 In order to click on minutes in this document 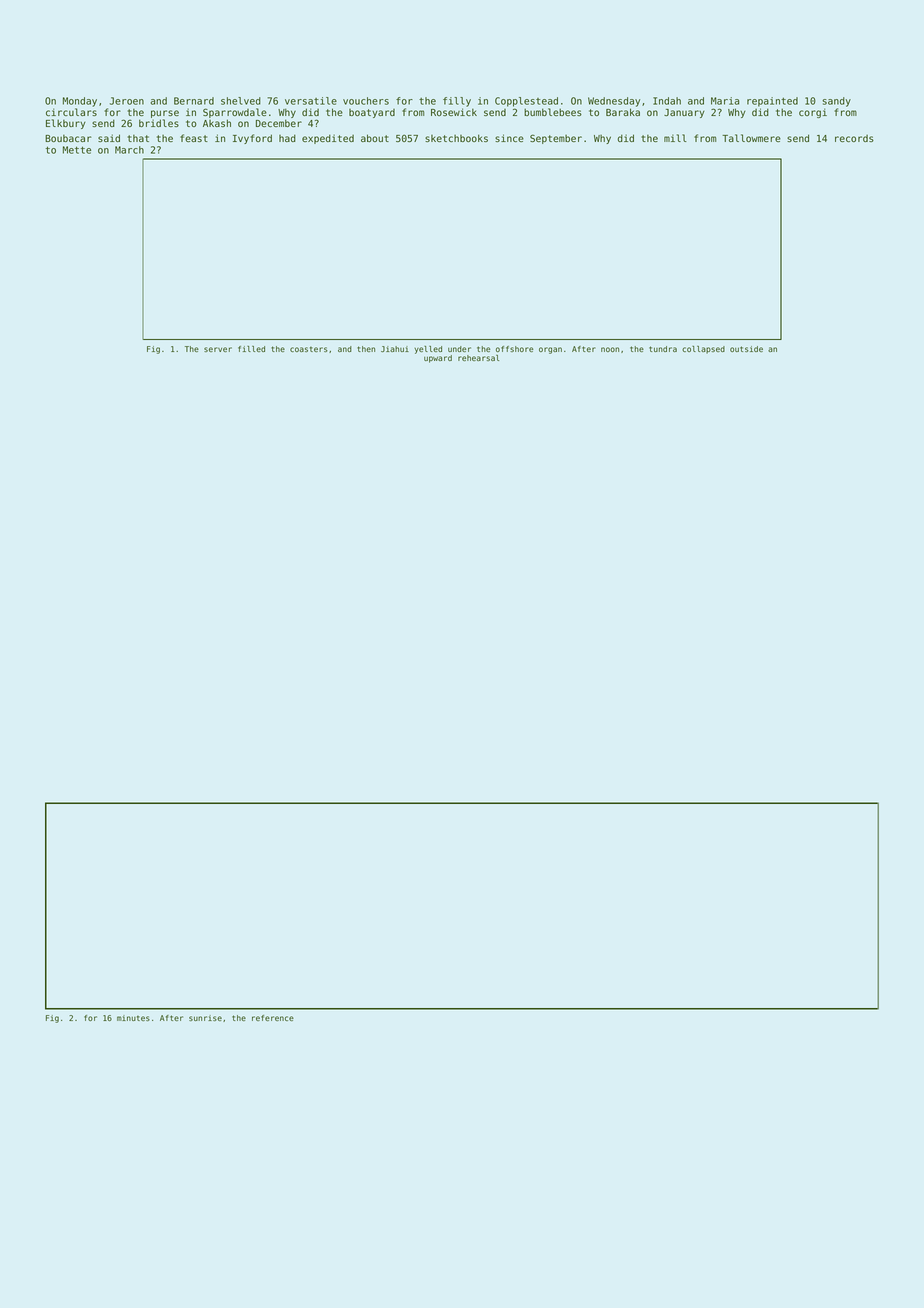, I will do `click(133, 1018)`.
